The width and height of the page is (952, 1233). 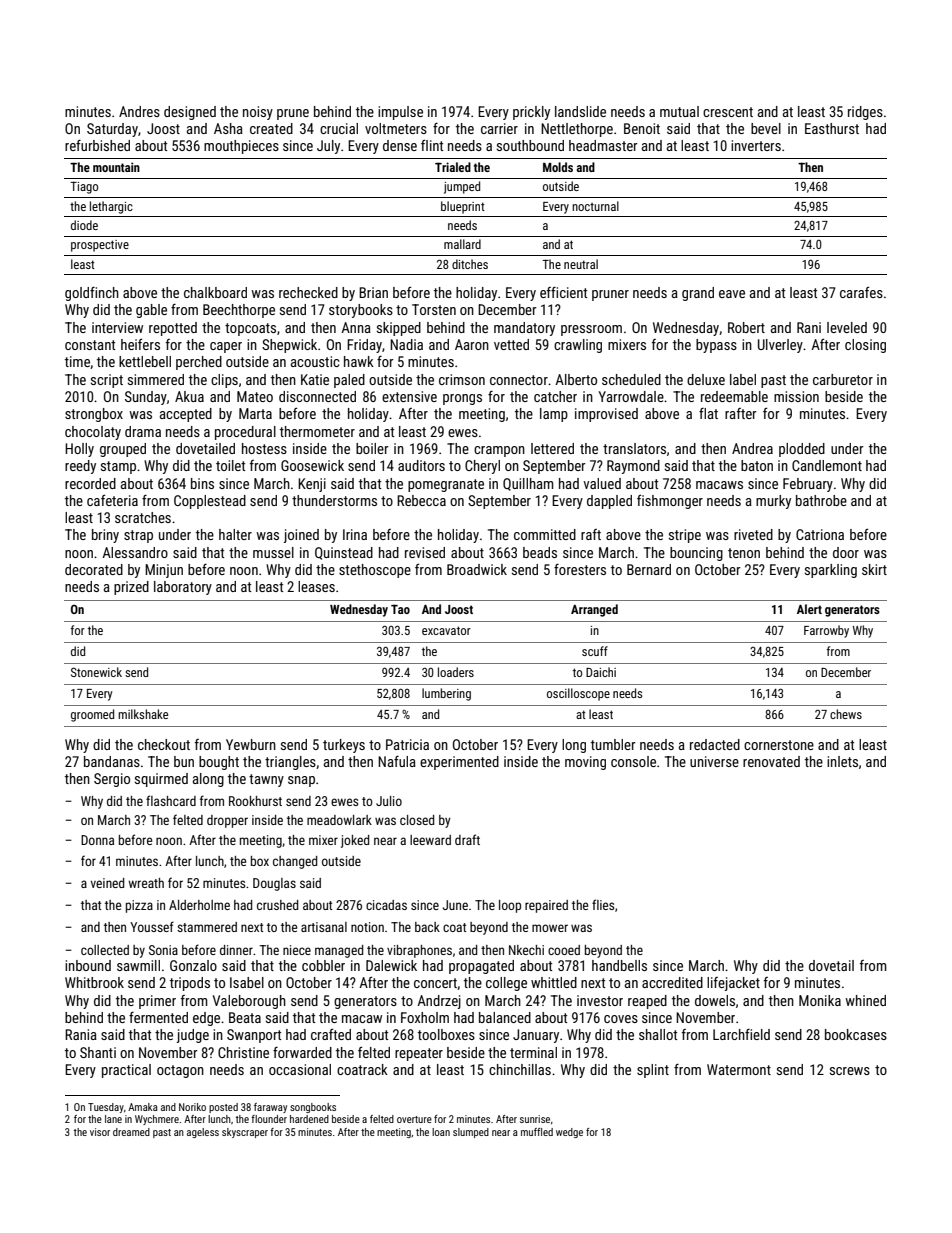 I want to click on Yewburn, so click(x=251, y=744).
